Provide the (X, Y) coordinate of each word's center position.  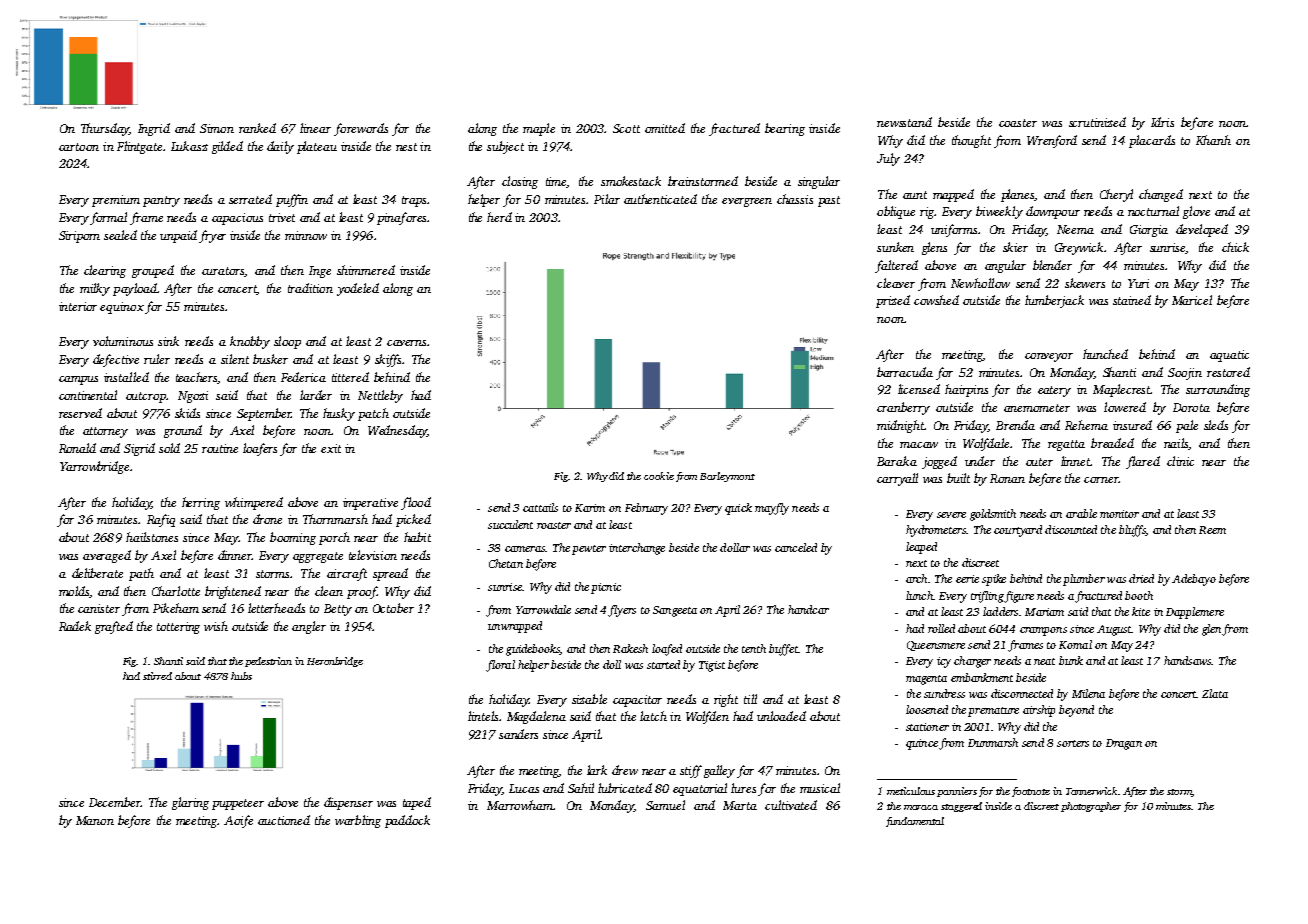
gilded (227, 147)
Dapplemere (1195, 613)
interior (78, 306)
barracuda (905, 372)
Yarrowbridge (94, 467)
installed (126, 377)
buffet (784, 650)
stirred (157, 676)
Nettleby (380, 396)
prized (893, 301)
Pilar (607, 199)
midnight (900, 426)
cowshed (936, 300)
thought (971, 141)
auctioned (284, 820)
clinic (1180, 461)
